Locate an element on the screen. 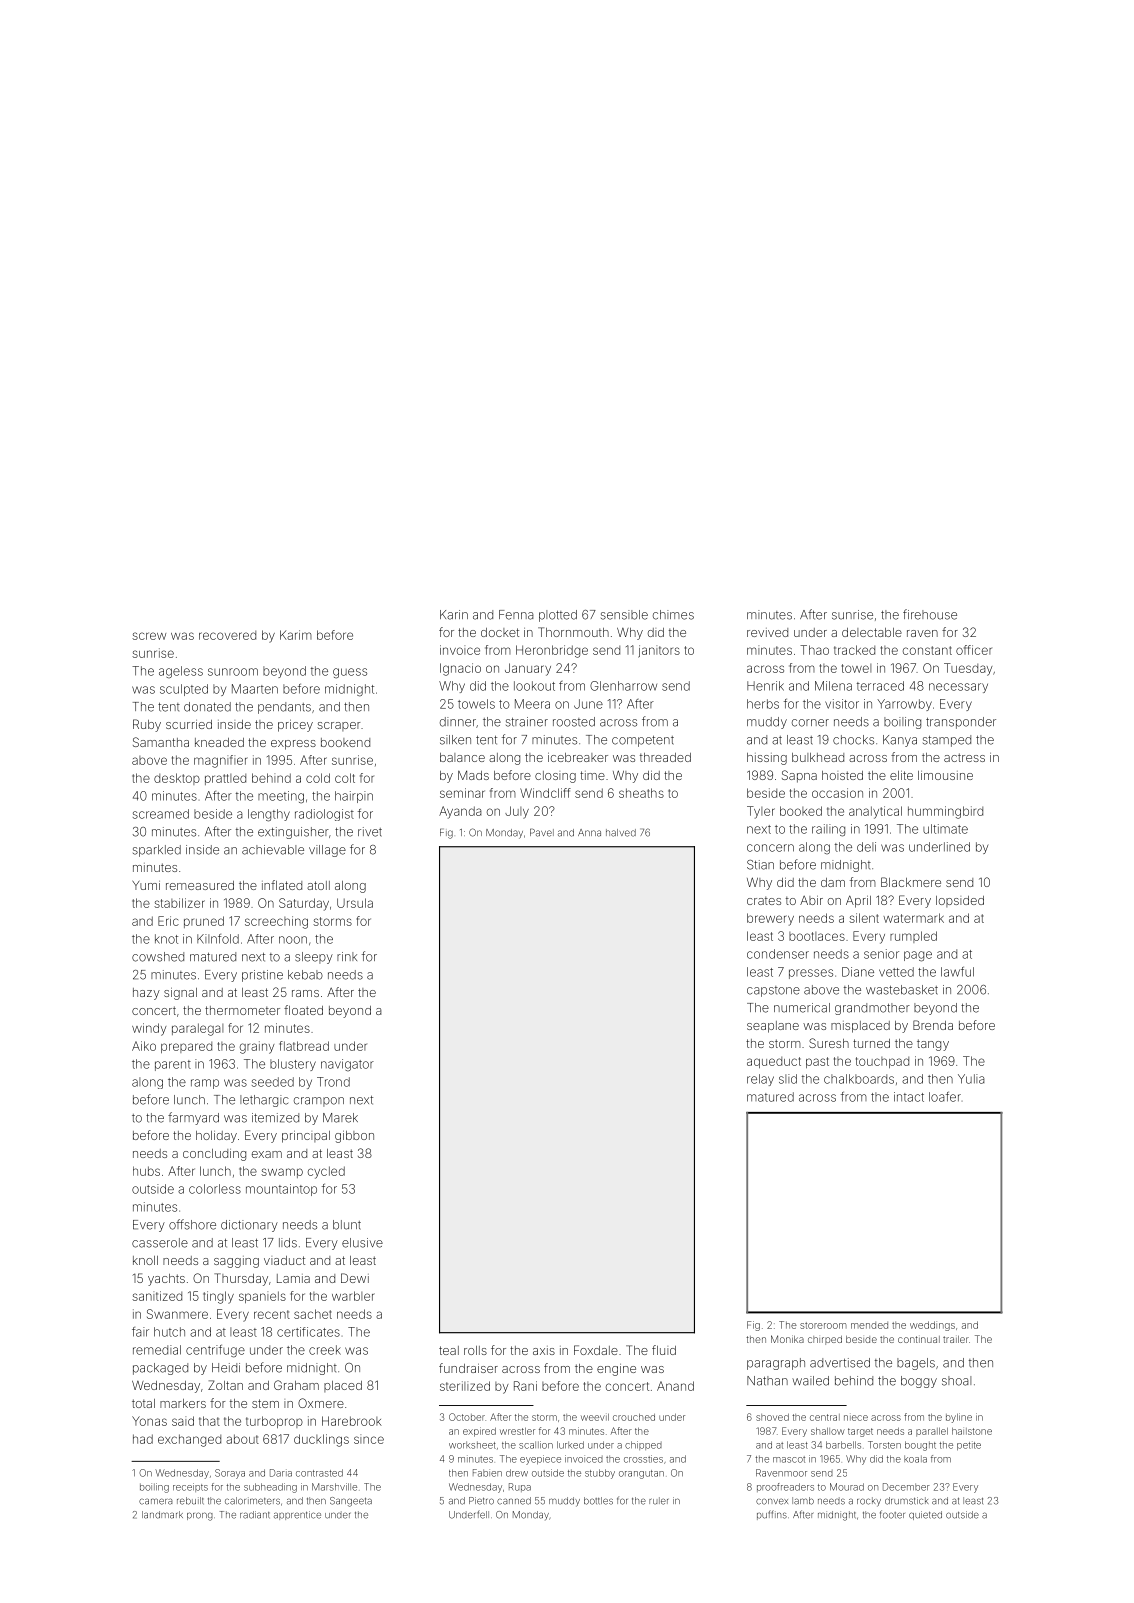 This screenshot has height=1603, width=1134. Karin is located at coordinates (454, 615).
